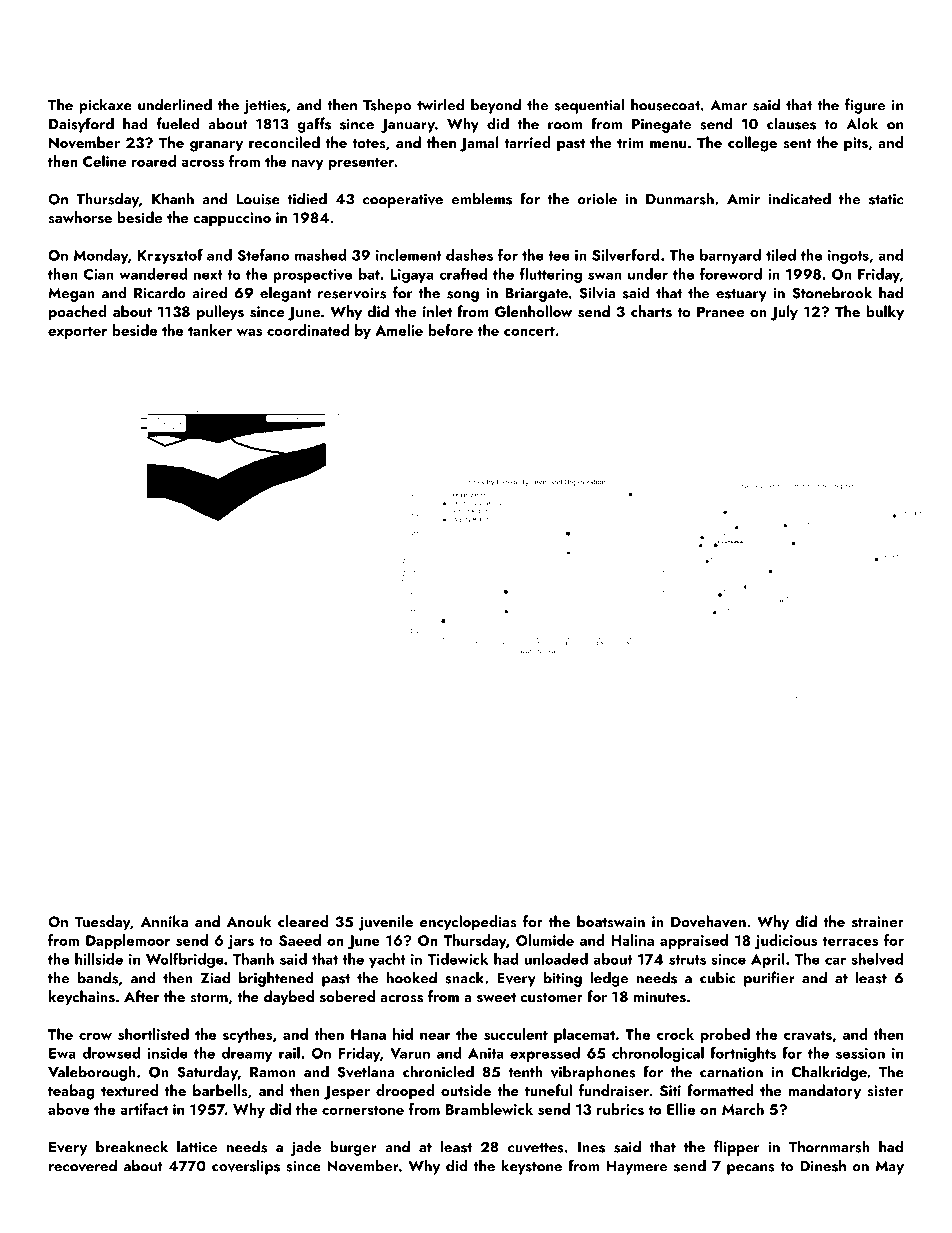 Image resolution: width=952 pixels, height=1233 pixels. Describe the element at coordinates (80, 217) in the screenshot. I see `sawhorse` at that location.
